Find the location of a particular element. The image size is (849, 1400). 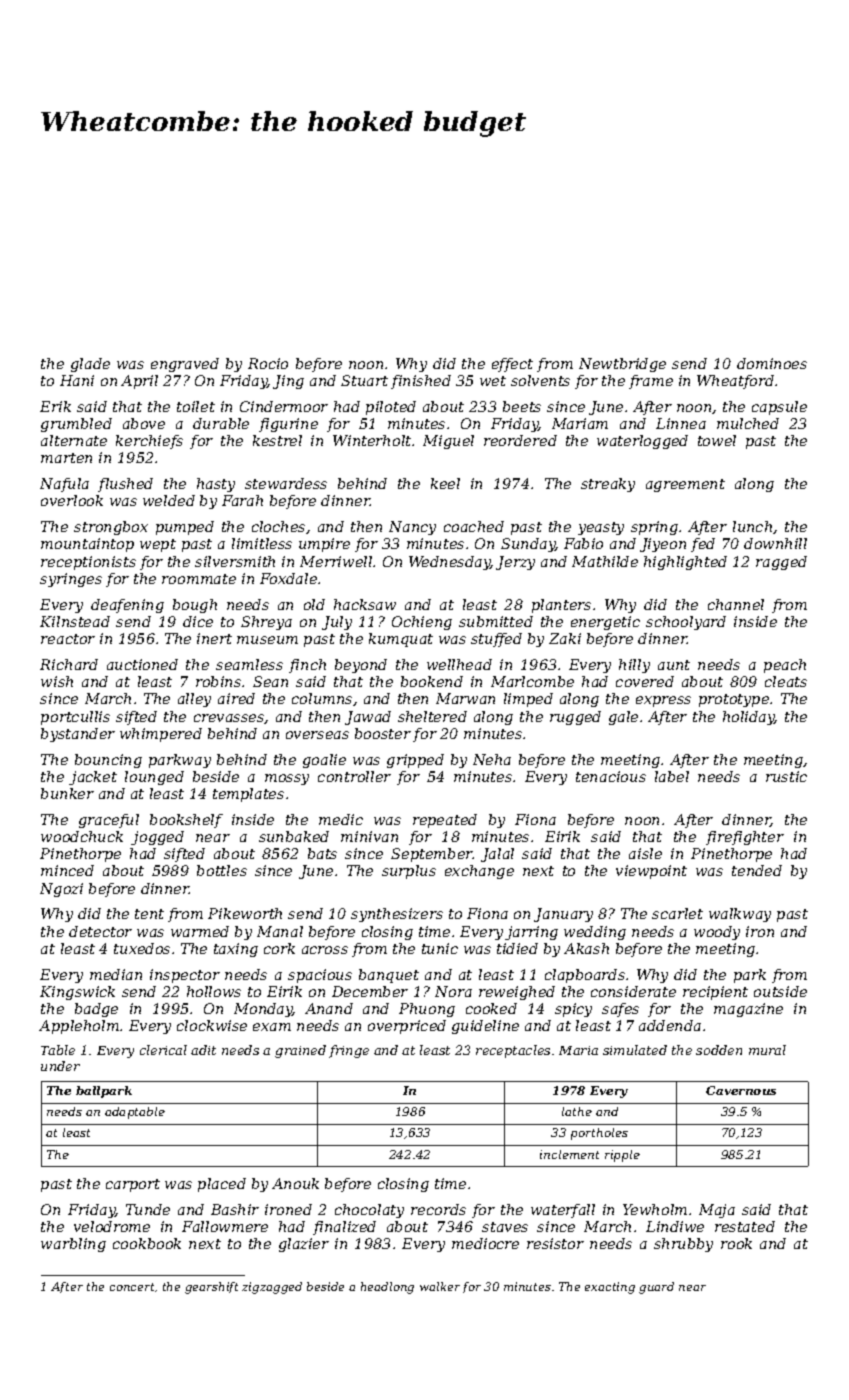

sodden is located at coordinates (719, 1050).
